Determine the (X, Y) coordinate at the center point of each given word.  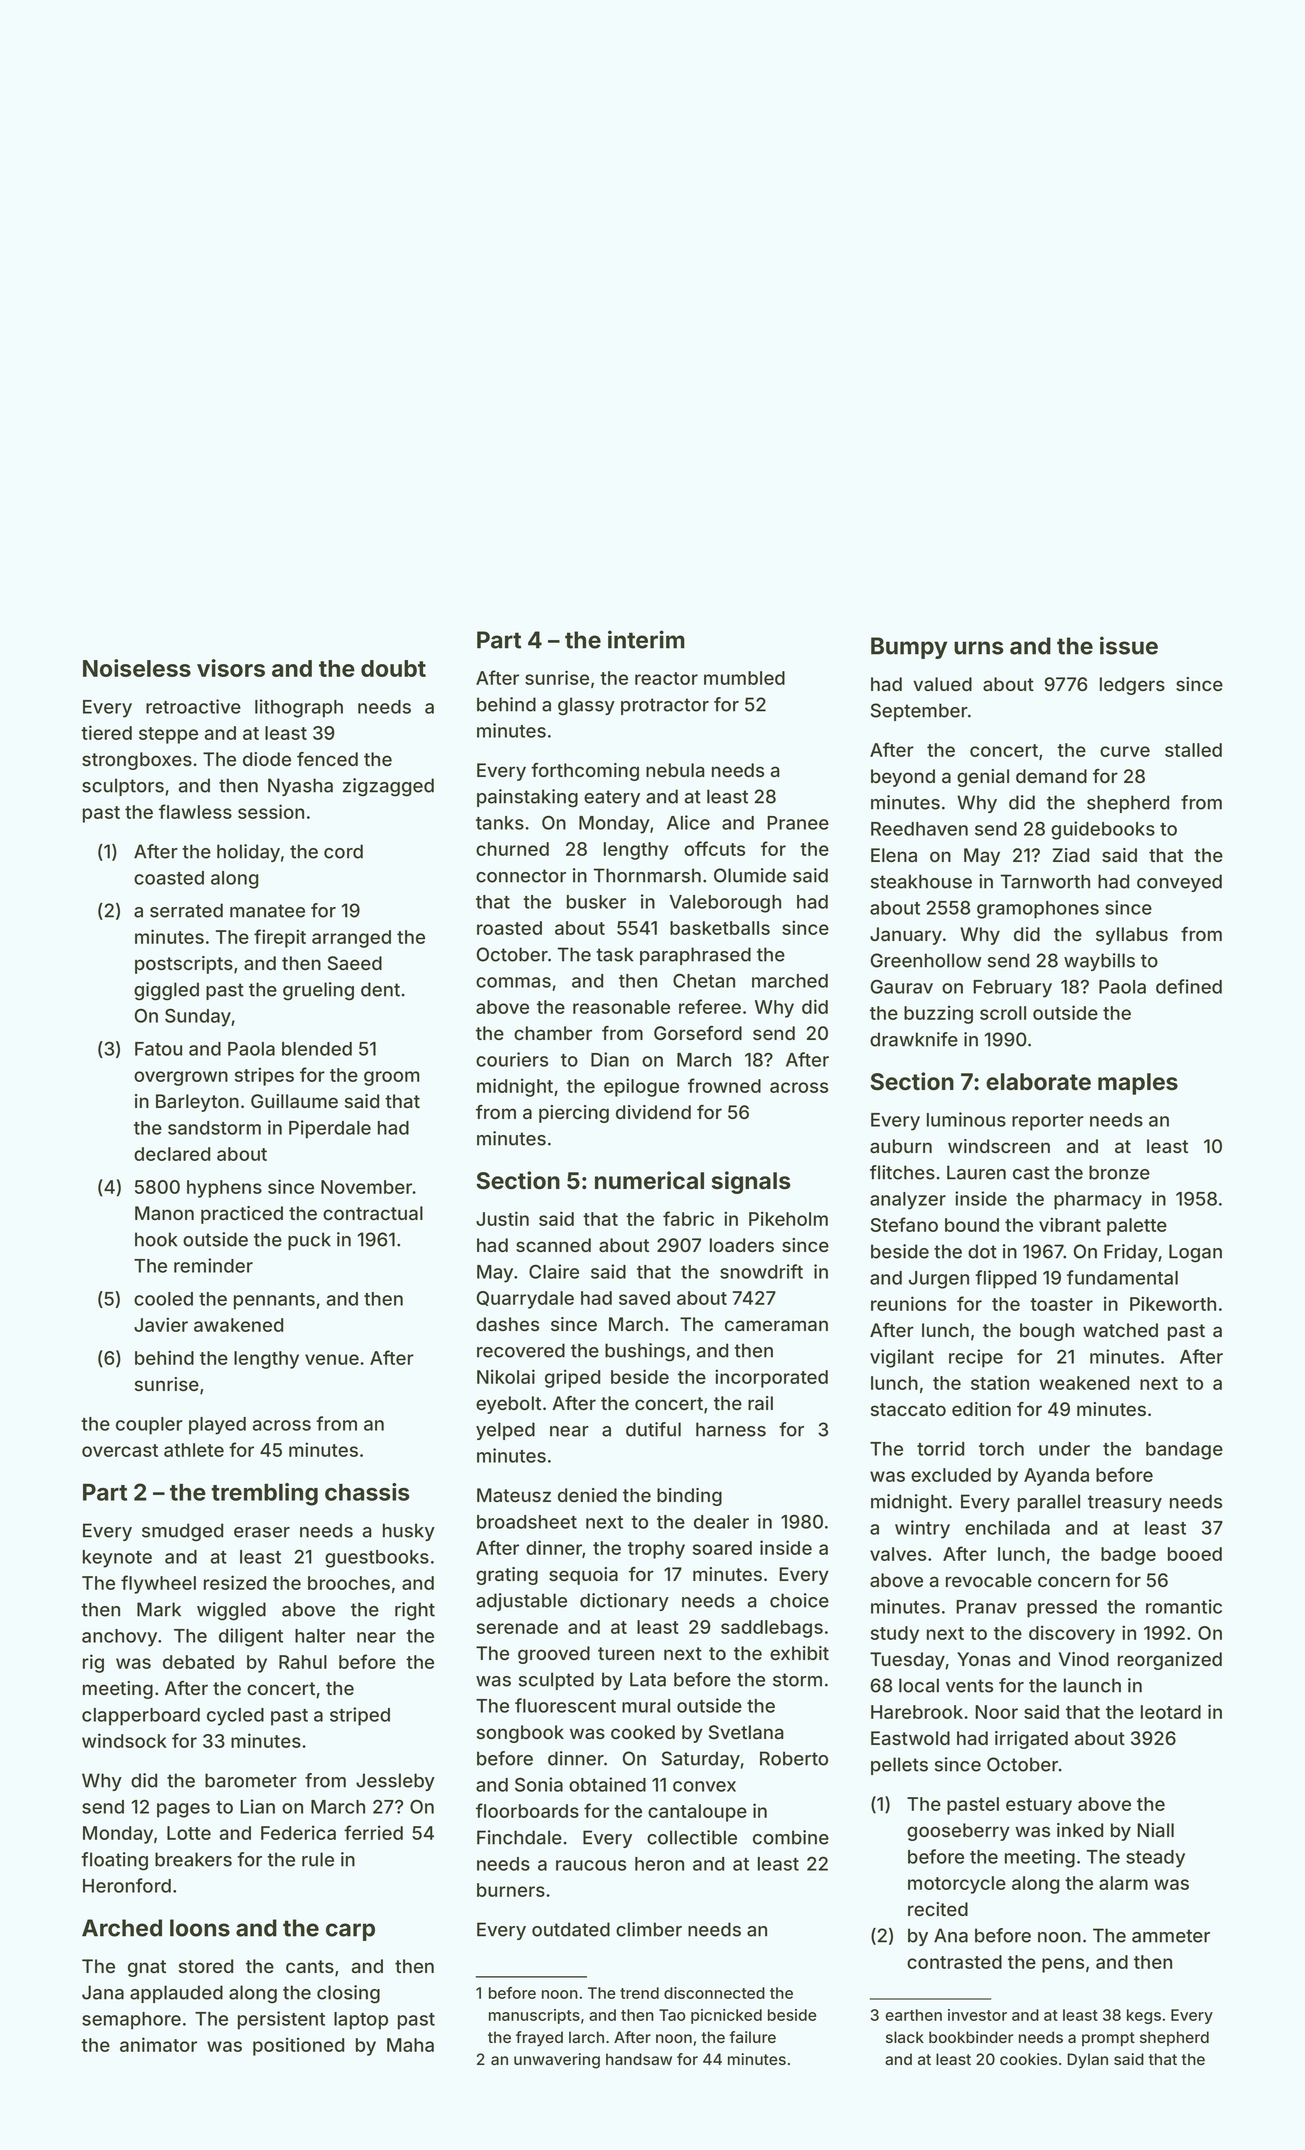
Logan (1195, 1253)
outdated (571, 1929)
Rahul (303, 1662)
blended (317, 1049)
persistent (281, 2020)
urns (979, 648)
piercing (574, 1114)
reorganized (1170, 1661)
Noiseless (137, 668)
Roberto (794, 1758)
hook (156, 1239)
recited (938, 1909)
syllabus (1132, 936)
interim (646, 639)
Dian (610, 1059)
